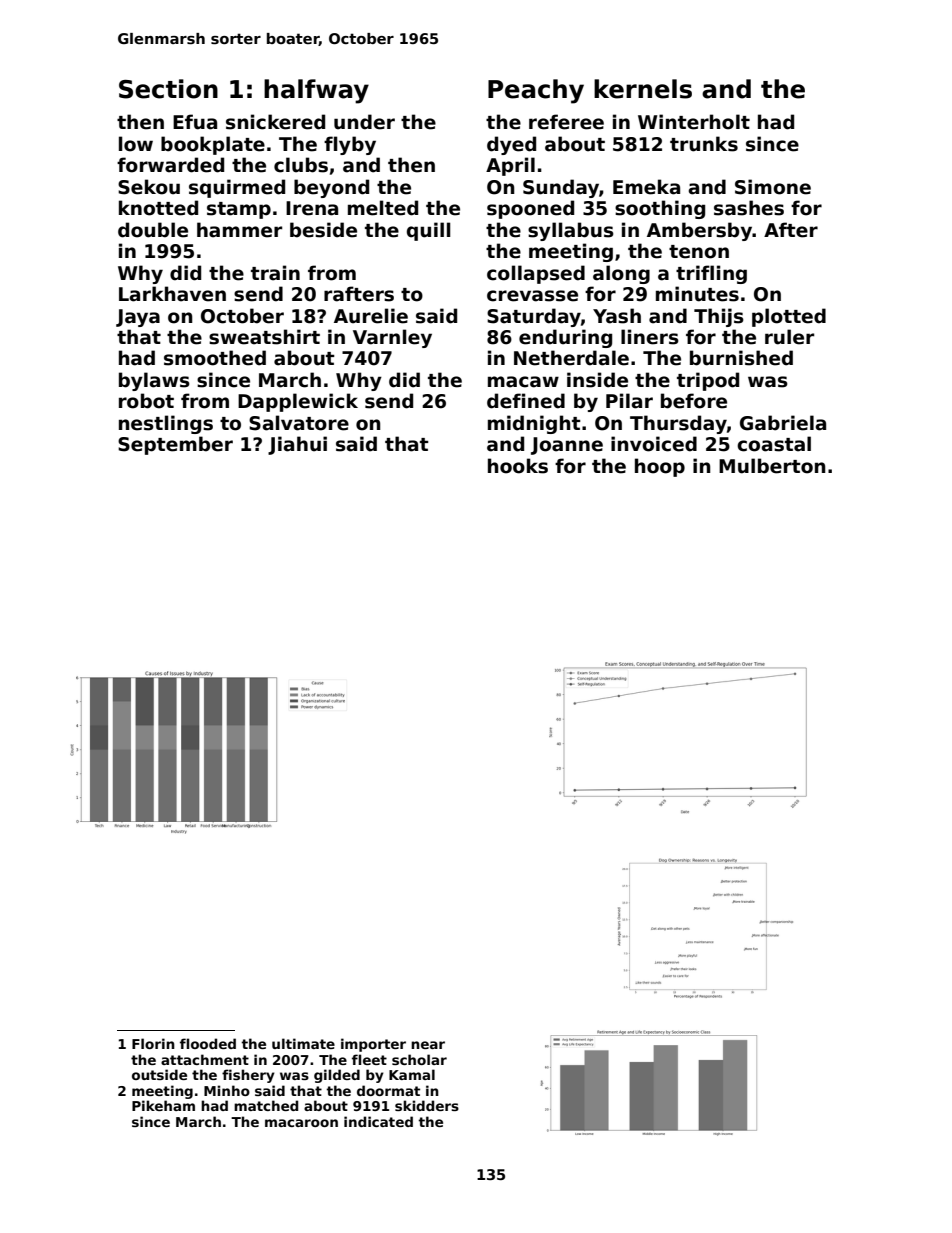 The image size is (952, 1233). I want to click on Kamal, so click(412, 1074).
